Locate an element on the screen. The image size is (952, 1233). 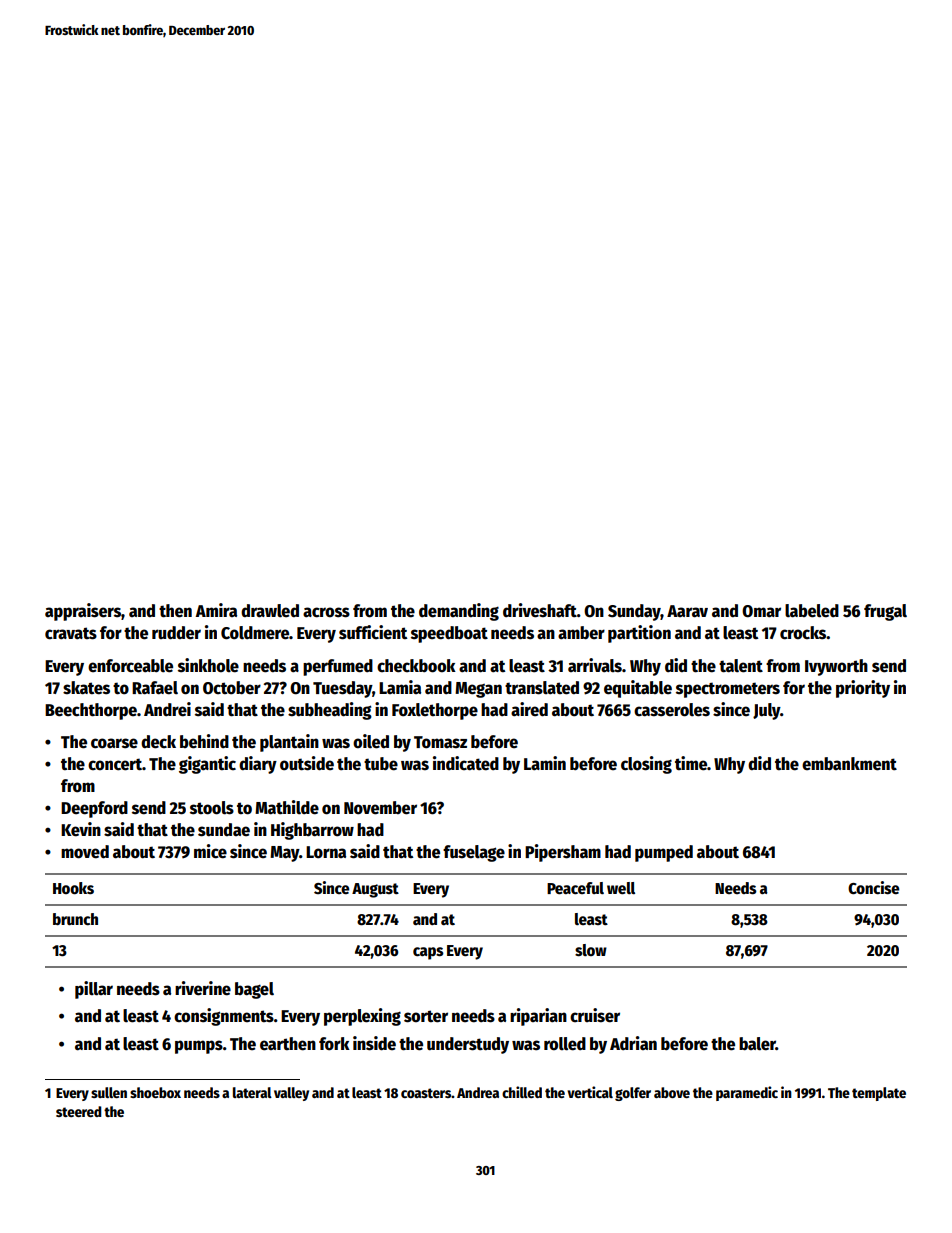
Concise is located at coordinates (874, 888).
